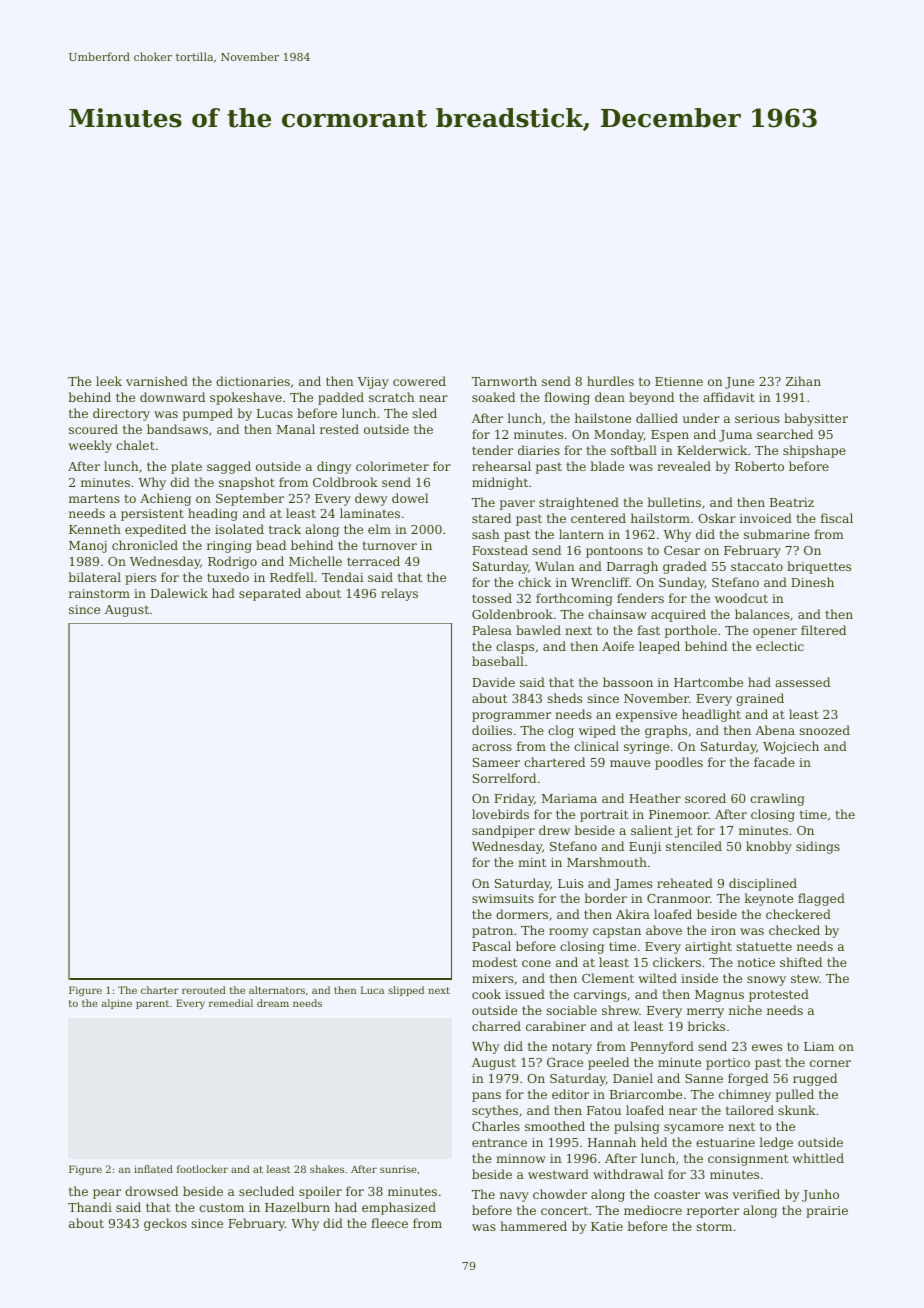  Describe the element at coordinates (117, 1004) in the document. I see `alpine` at that location.
